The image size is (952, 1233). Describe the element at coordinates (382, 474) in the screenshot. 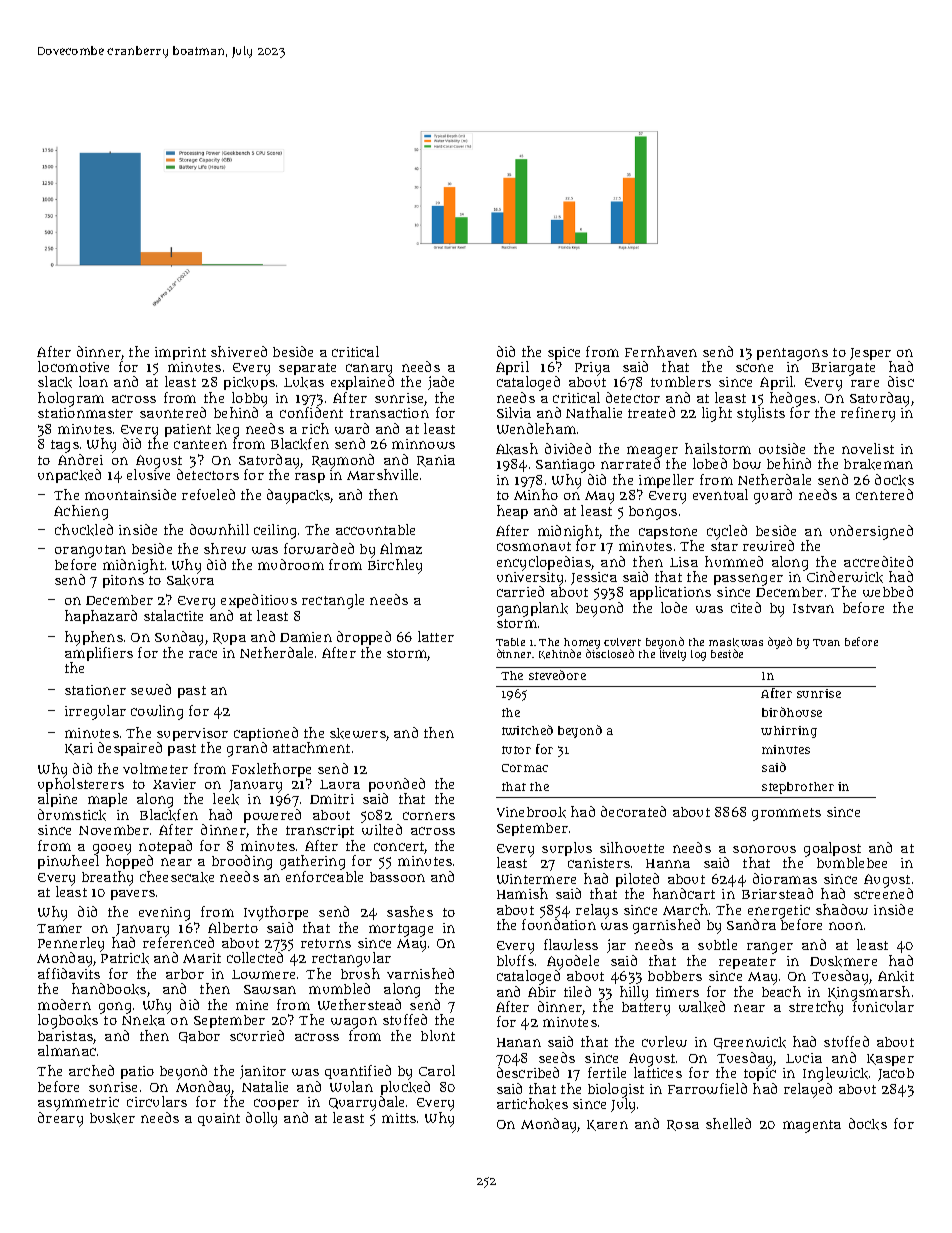

I see `Marshville` at that location.
